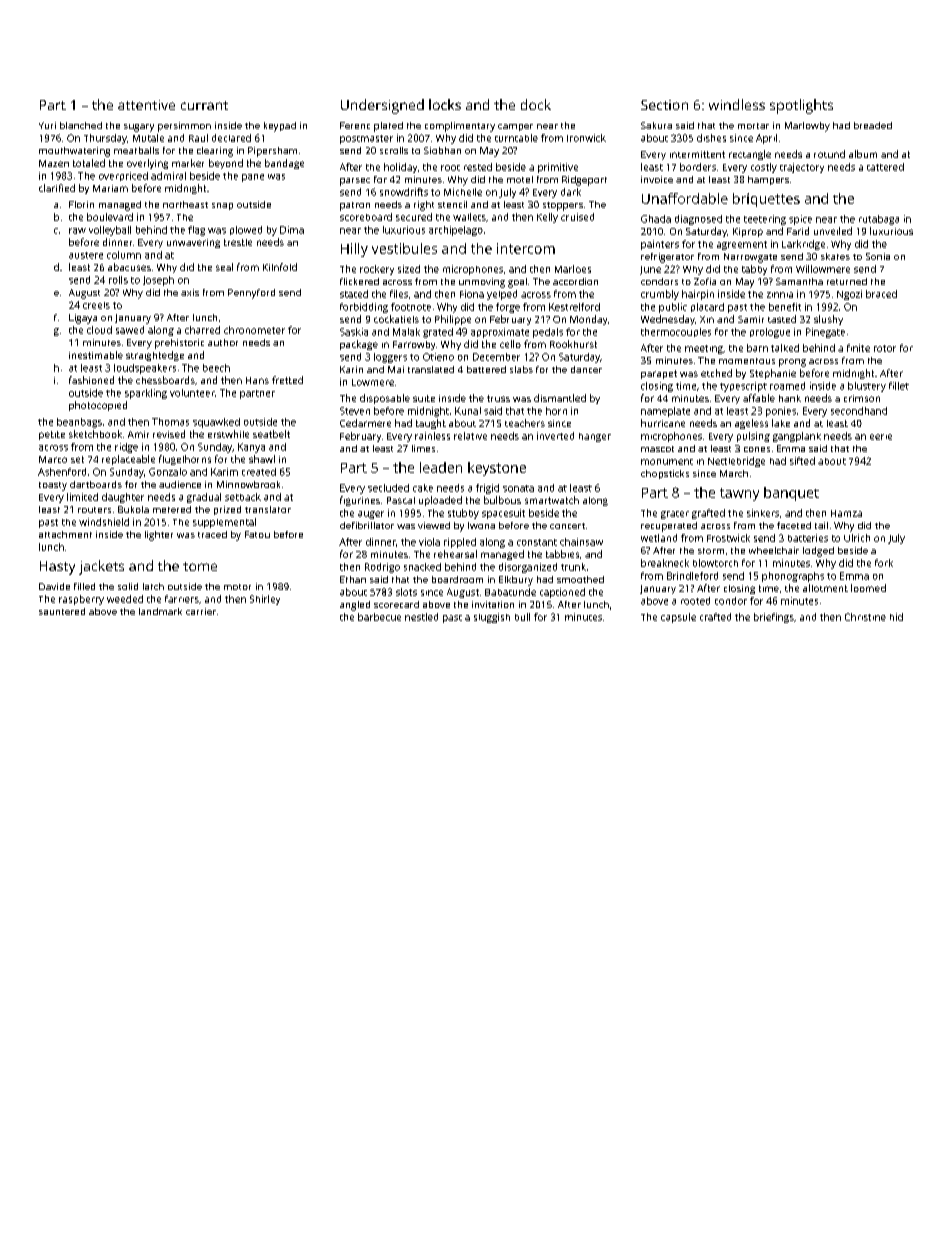 This screenshot has height=1233, width=952. I want to click on Sakura, so click(656, 125).
